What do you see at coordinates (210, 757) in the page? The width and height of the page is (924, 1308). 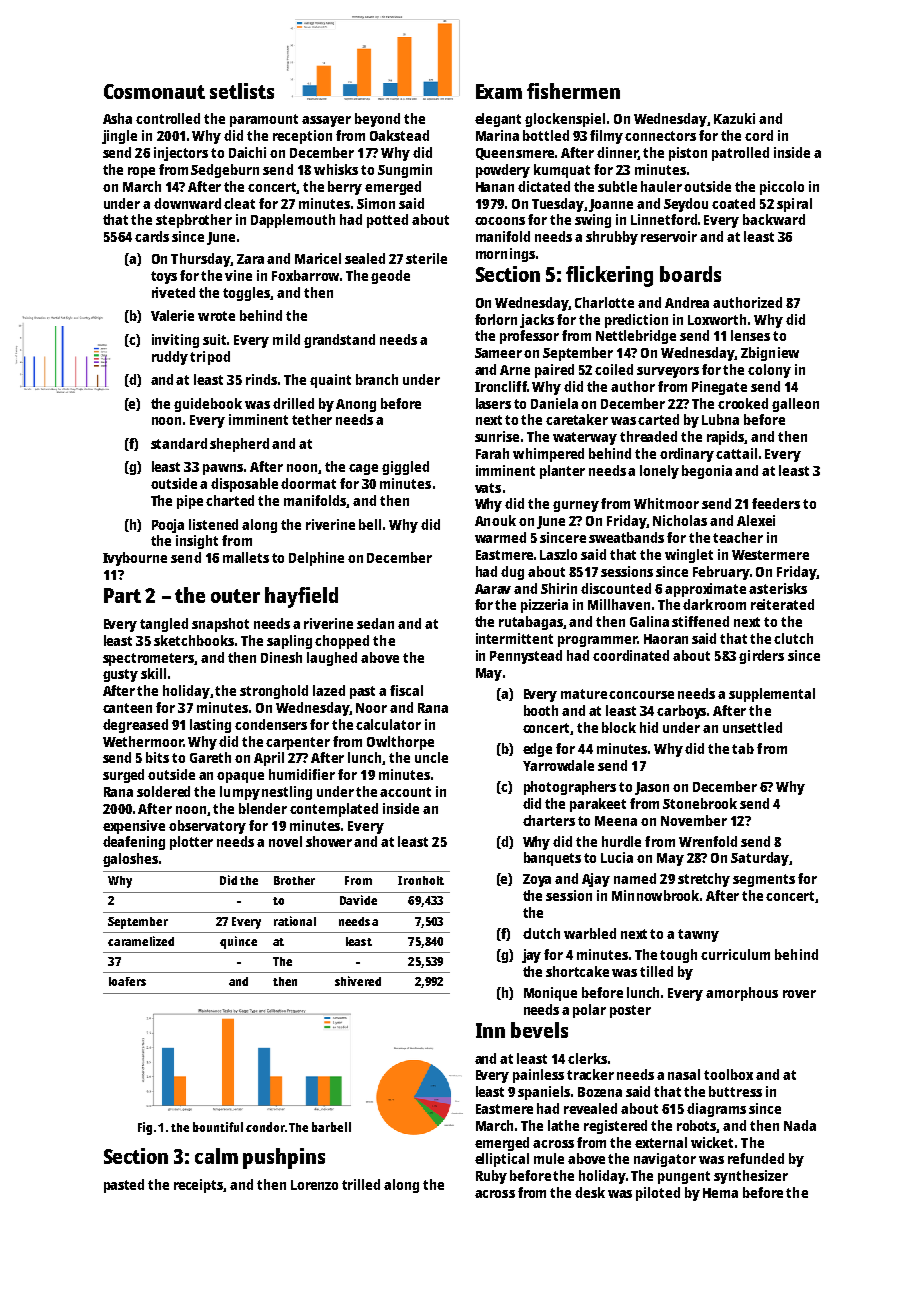 I see `Gareth` at bounding box center [210, 757].
